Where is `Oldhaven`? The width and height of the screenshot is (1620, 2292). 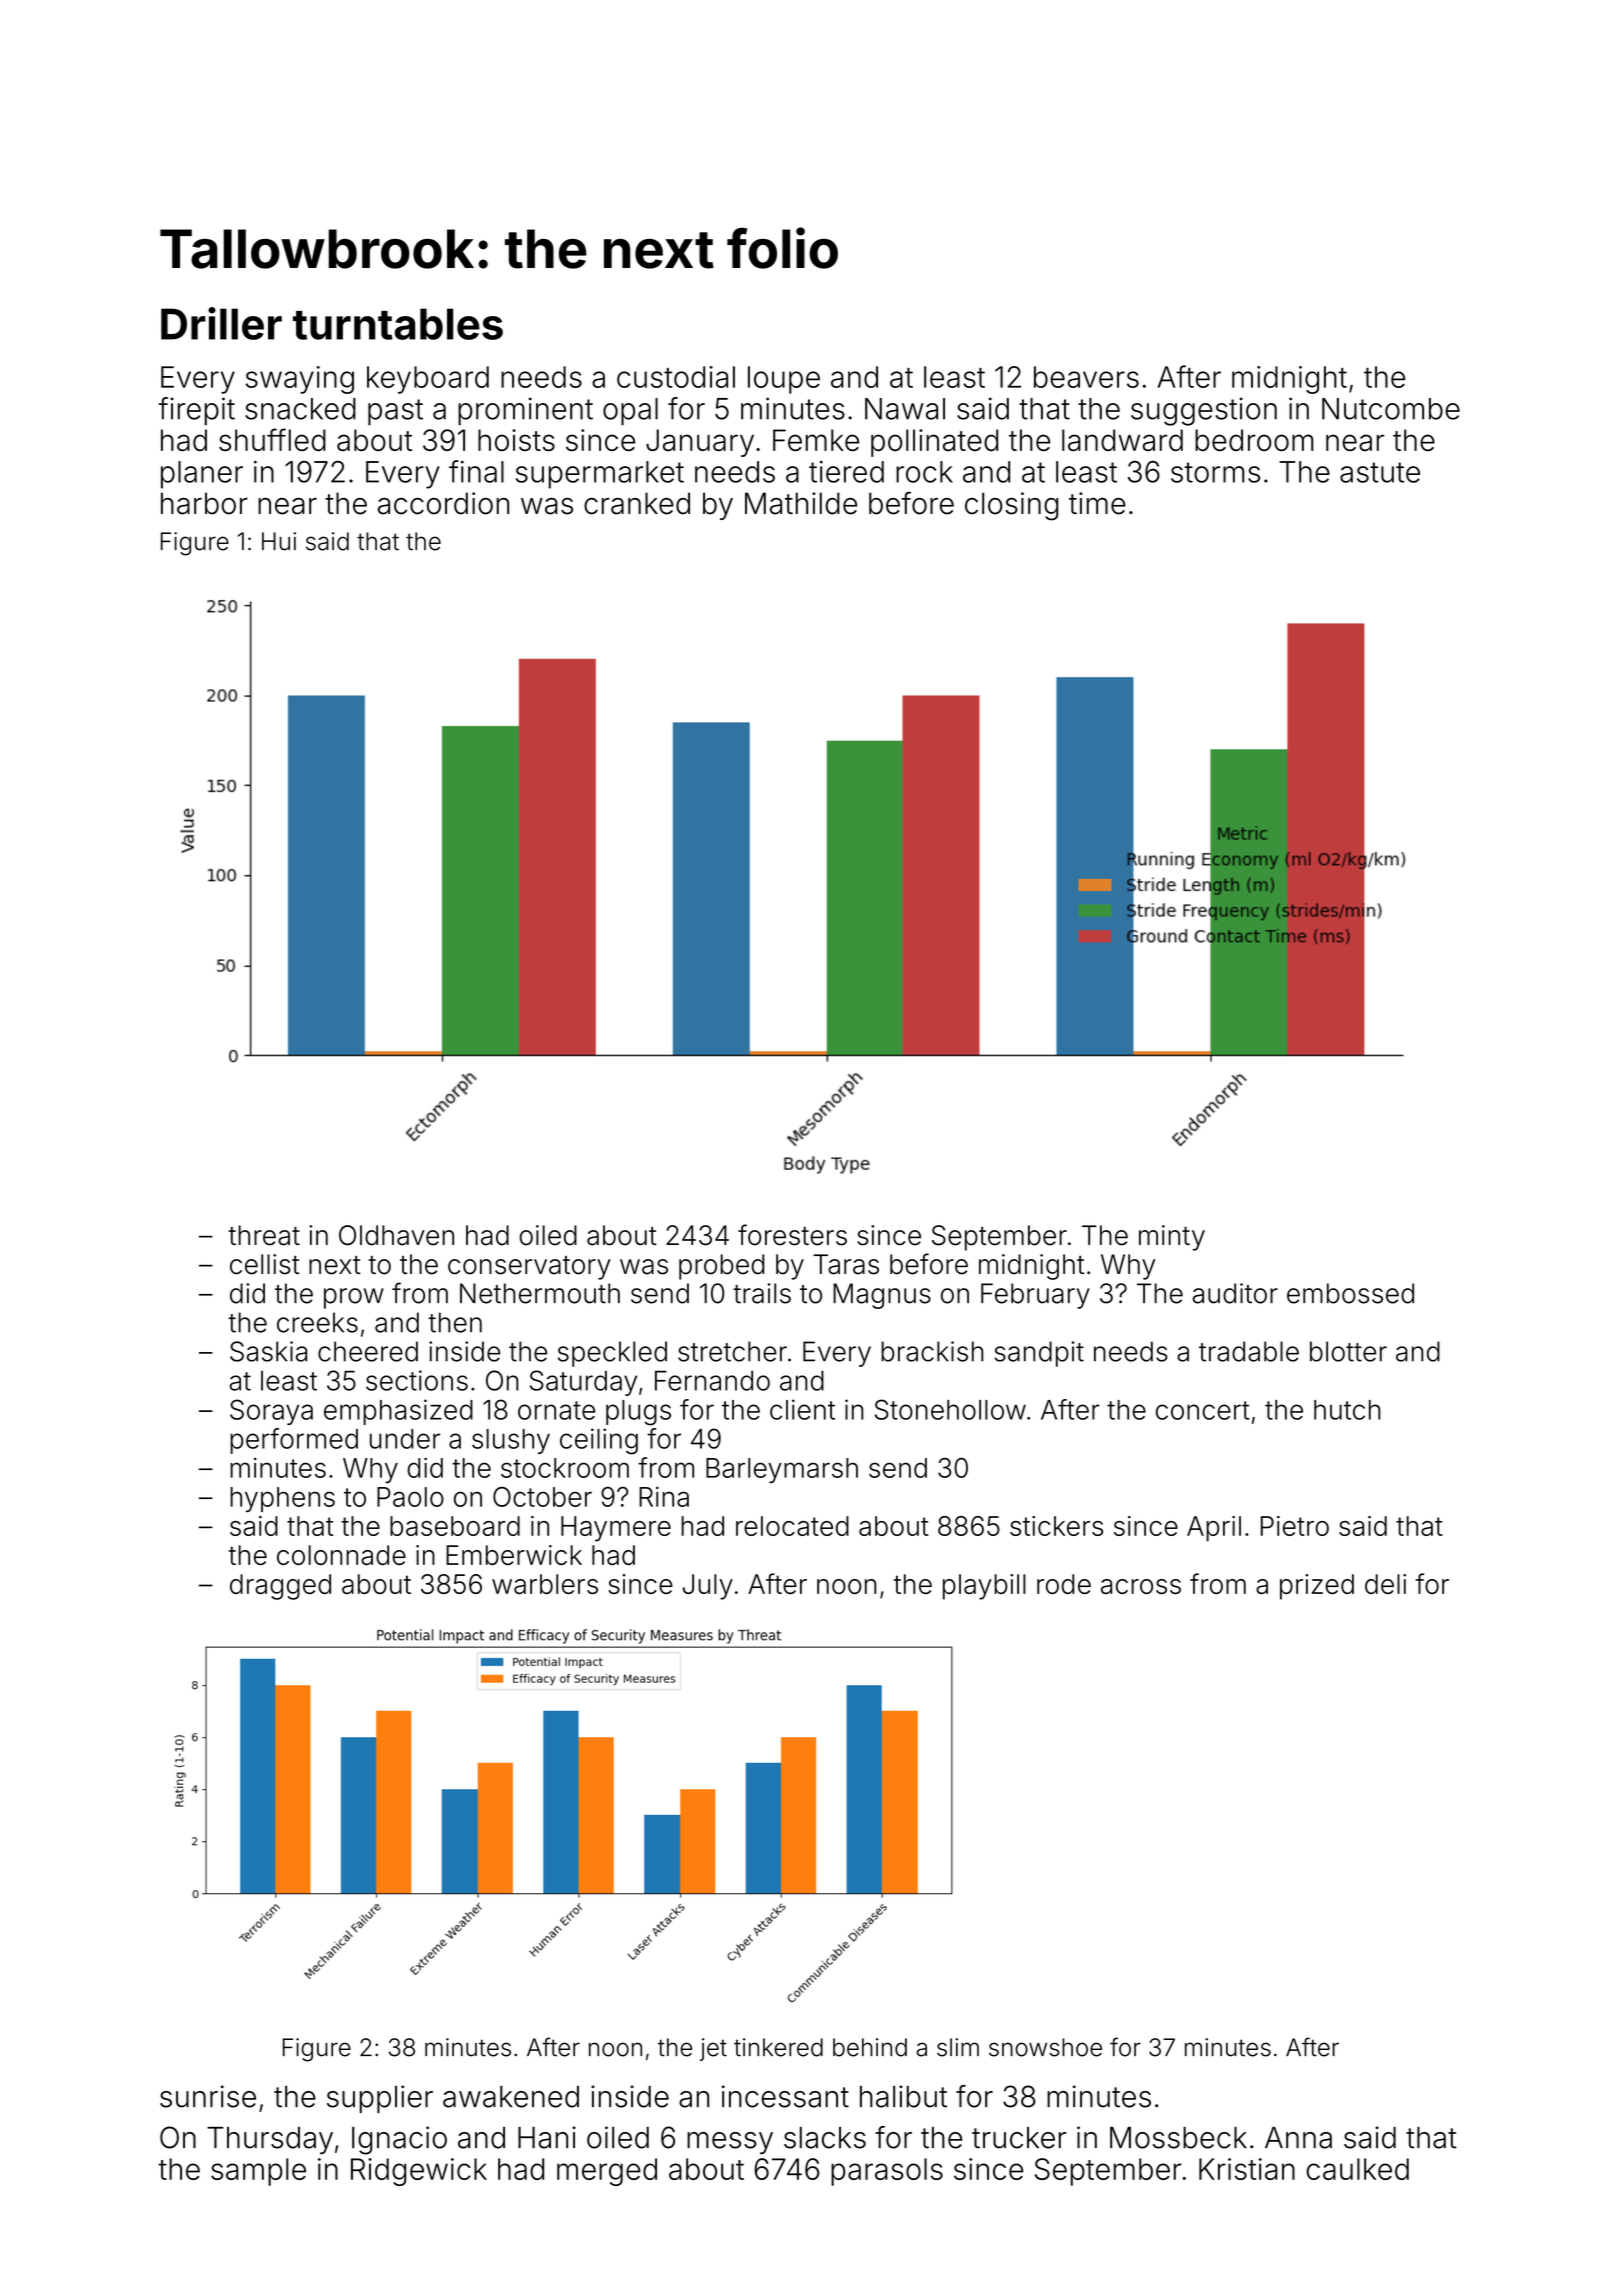 Oldhaven is located at coordinates (396, 1235).
